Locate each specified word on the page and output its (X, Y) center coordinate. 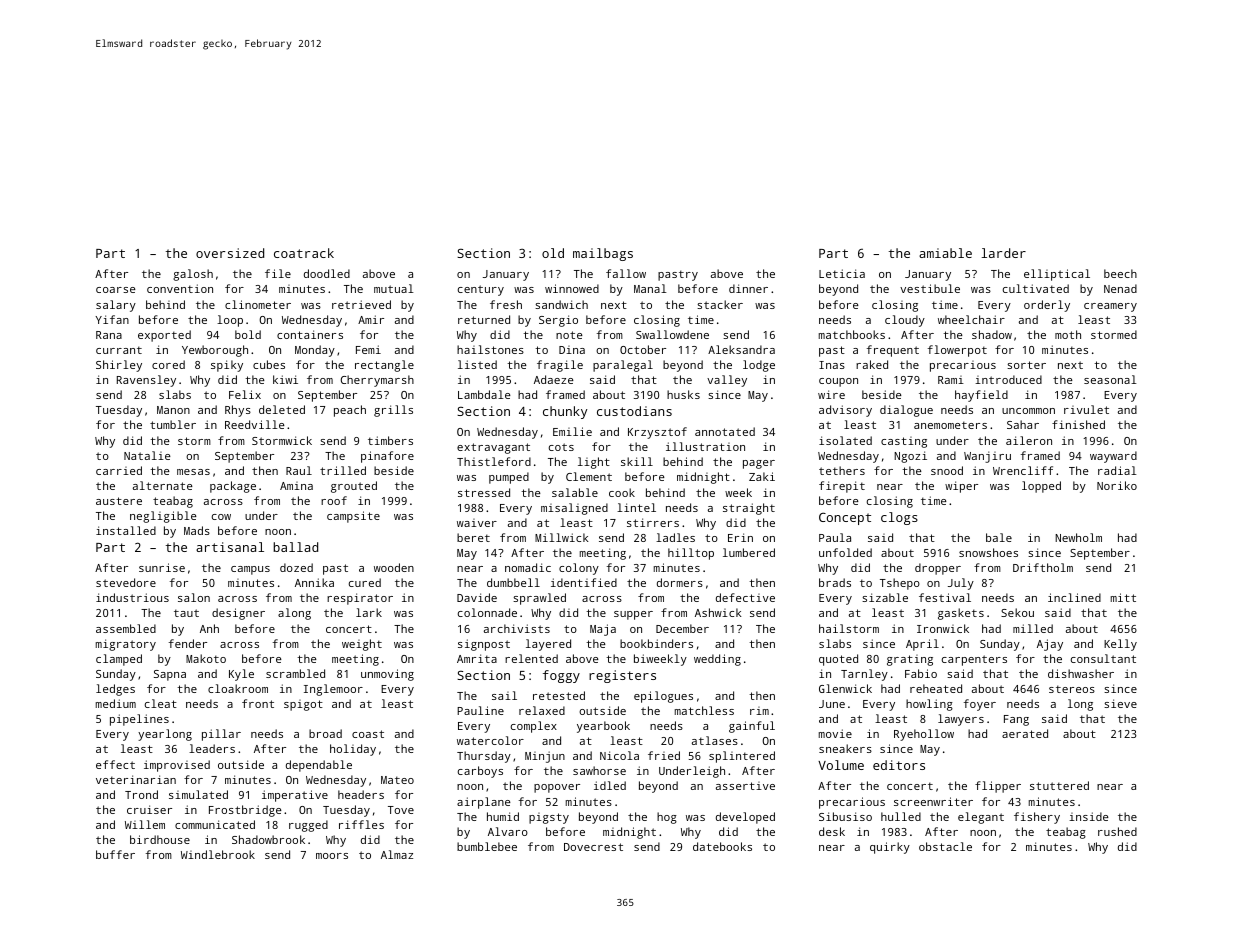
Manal (650, 288)
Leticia (842, 273)
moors (332, 856)
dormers (680, 582)
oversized (230, 253)
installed (126, 530)
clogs (899, 518)
